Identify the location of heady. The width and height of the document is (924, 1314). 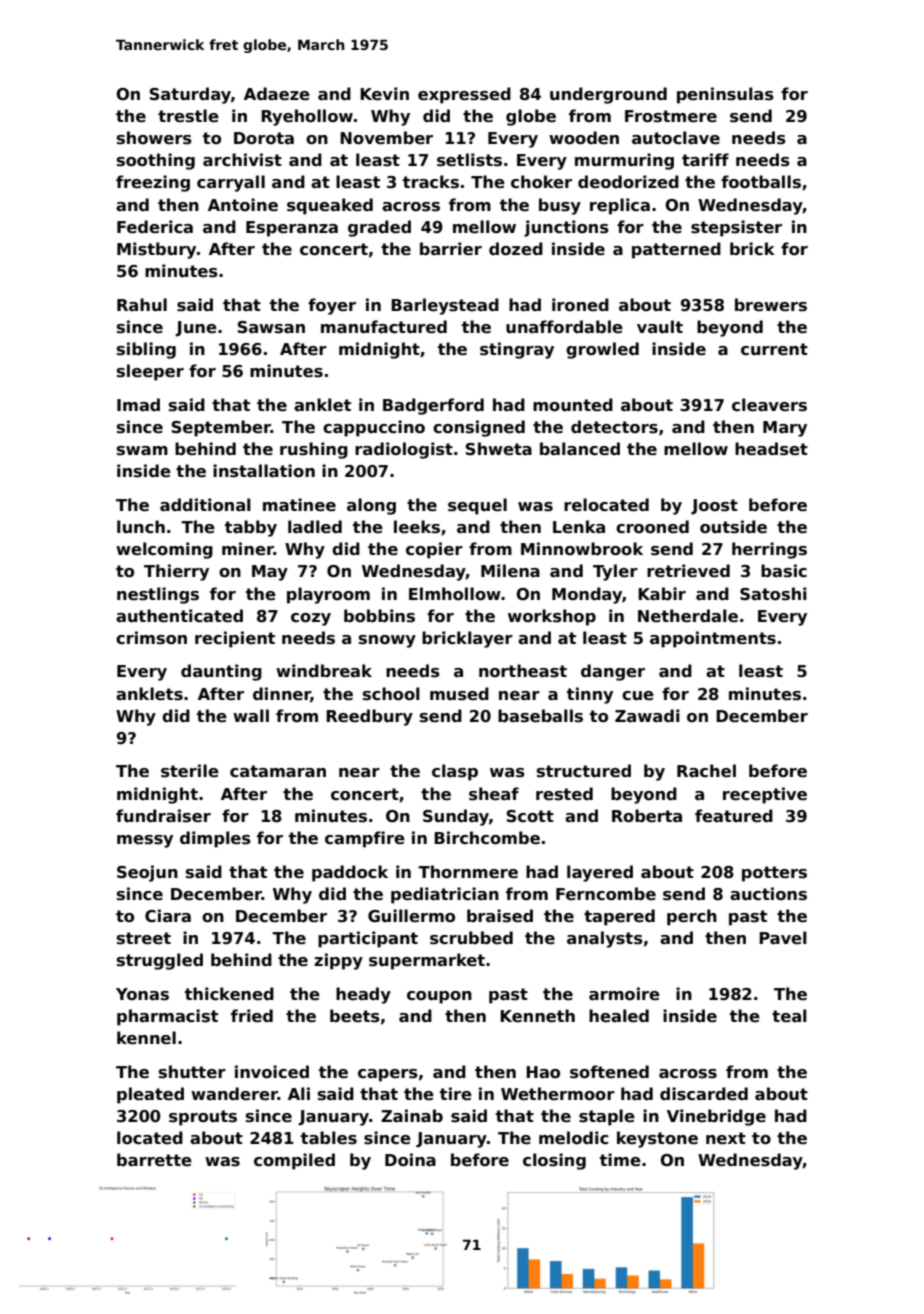
(363, 995).
